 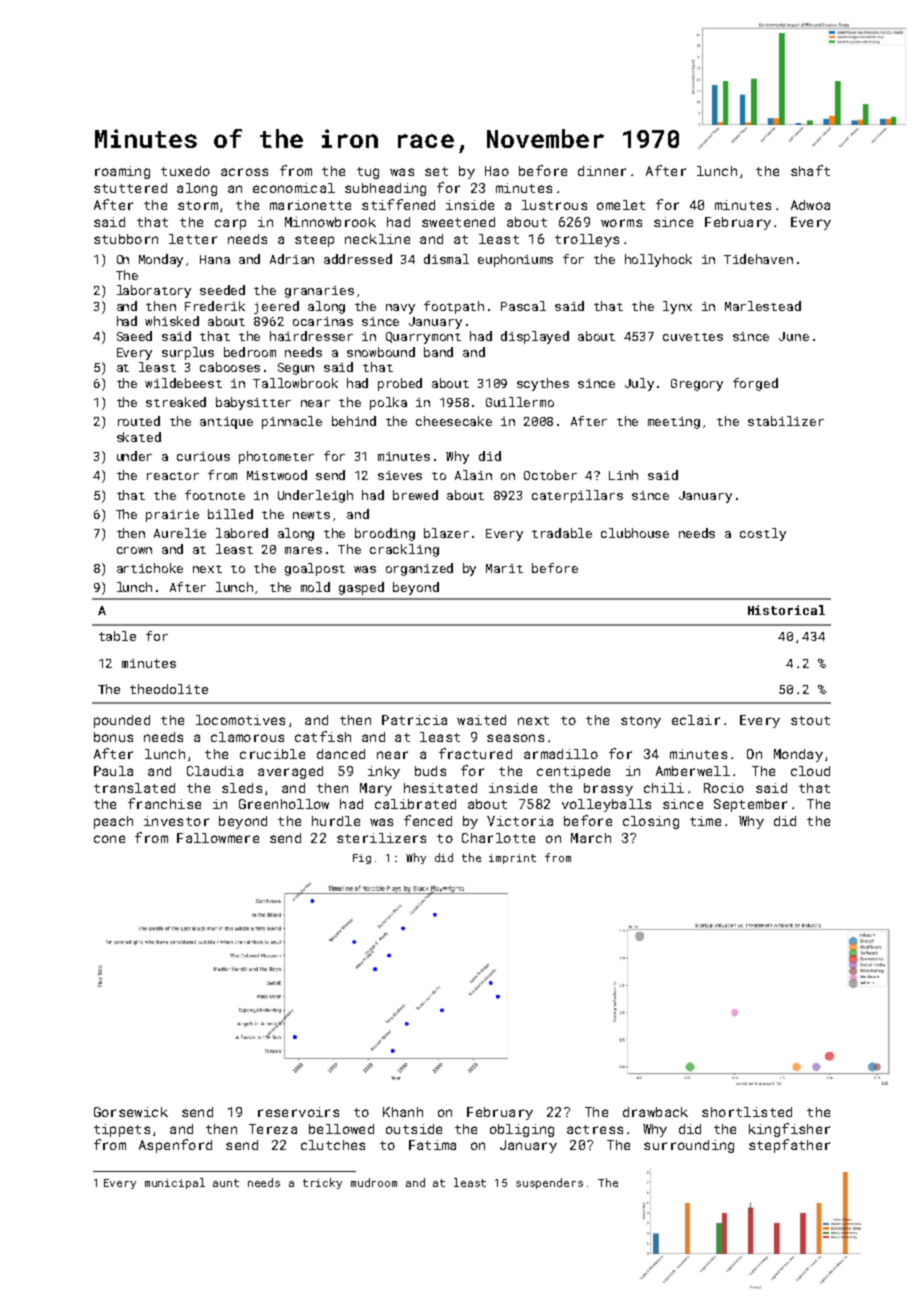 I want to click on closing, so click(x=651, y=822).
